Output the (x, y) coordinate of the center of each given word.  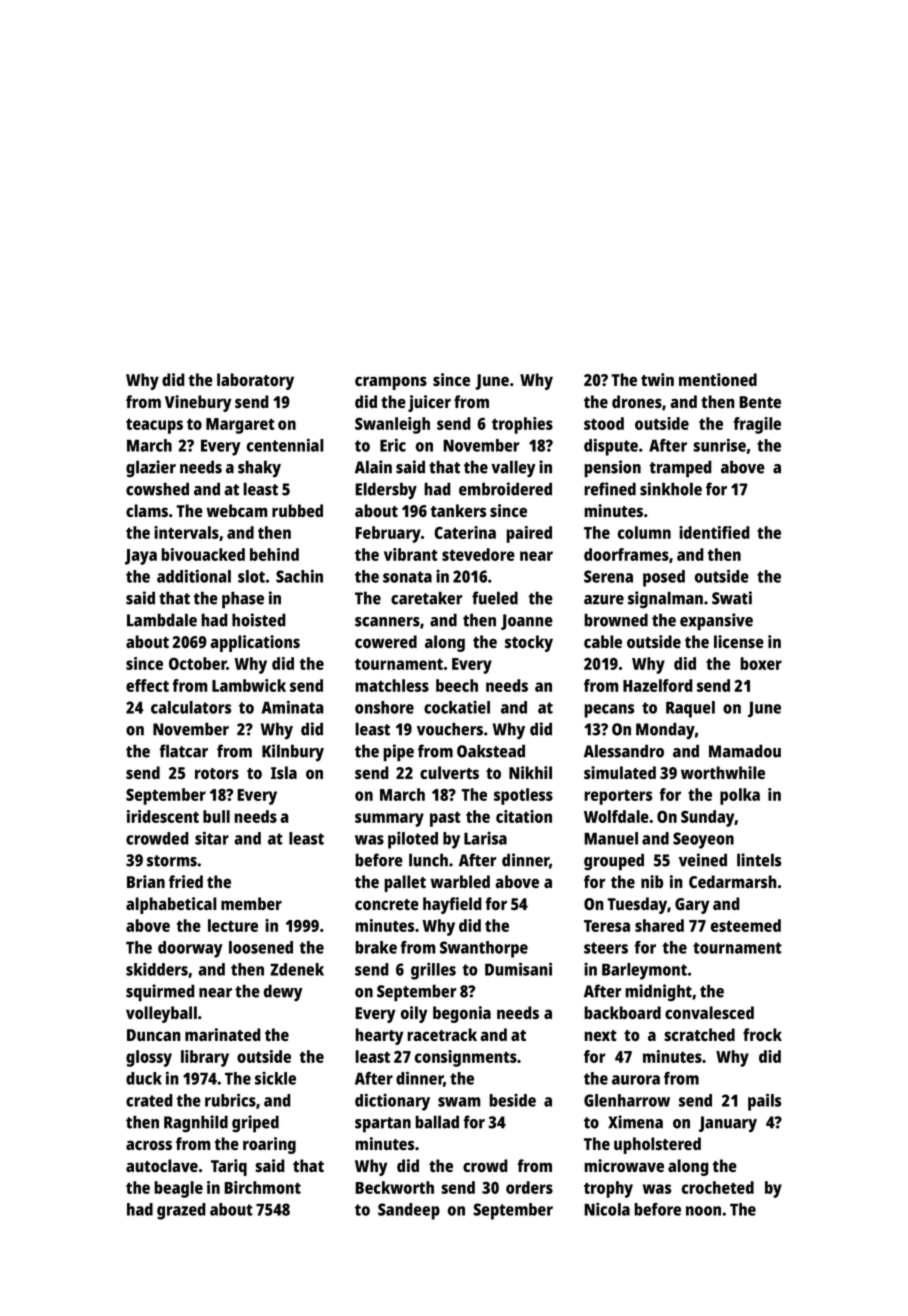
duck (144, 1078)
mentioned (718, 380)
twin (657, 379)
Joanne (527, 622)
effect (147, 685)
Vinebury (198, 403)
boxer (761, 663)
